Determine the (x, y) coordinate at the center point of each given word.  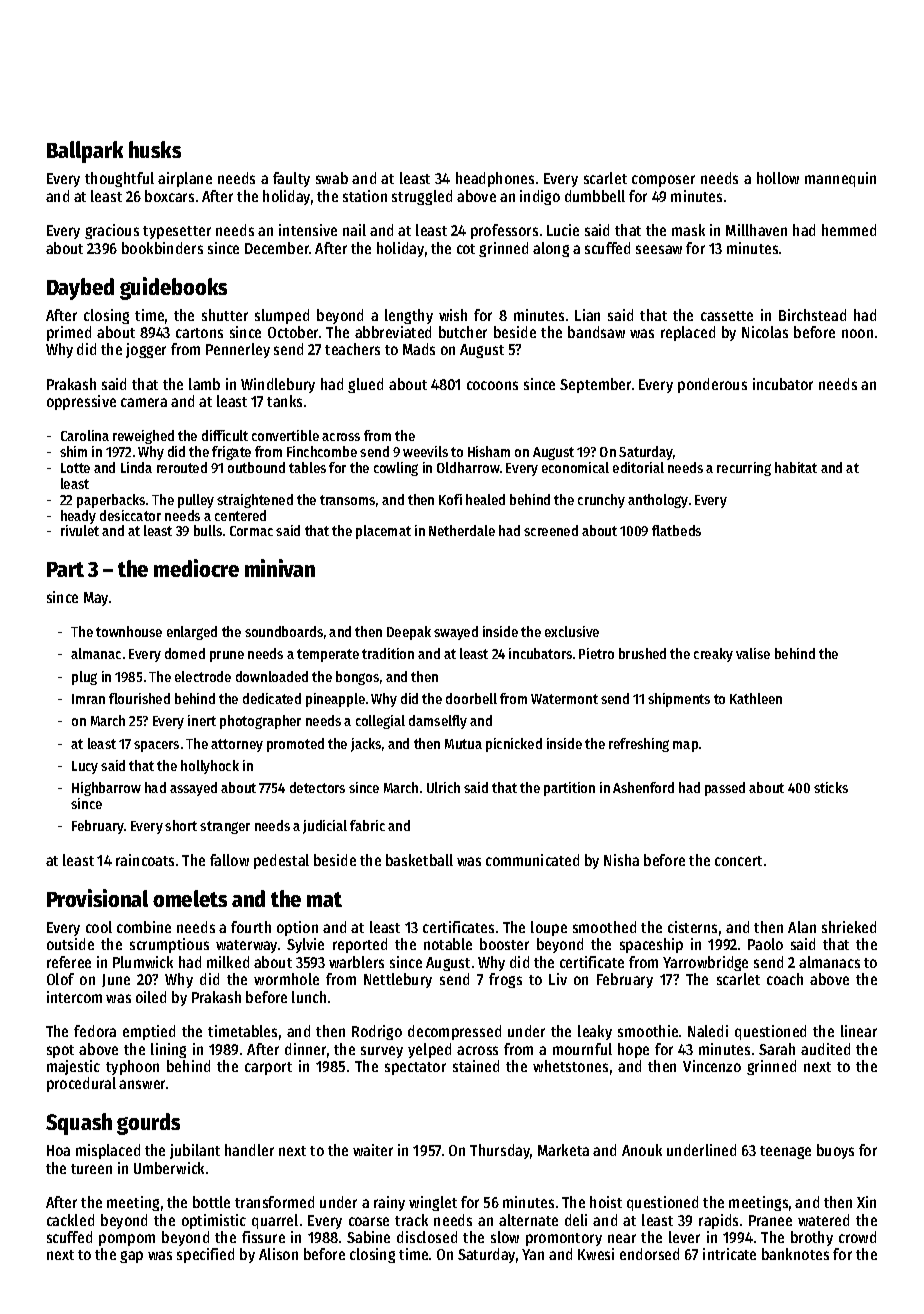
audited (825, 1049)
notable (448, 944)
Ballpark (85, 152)
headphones (495, 179)
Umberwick (169, 1168)
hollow (778, 178)
